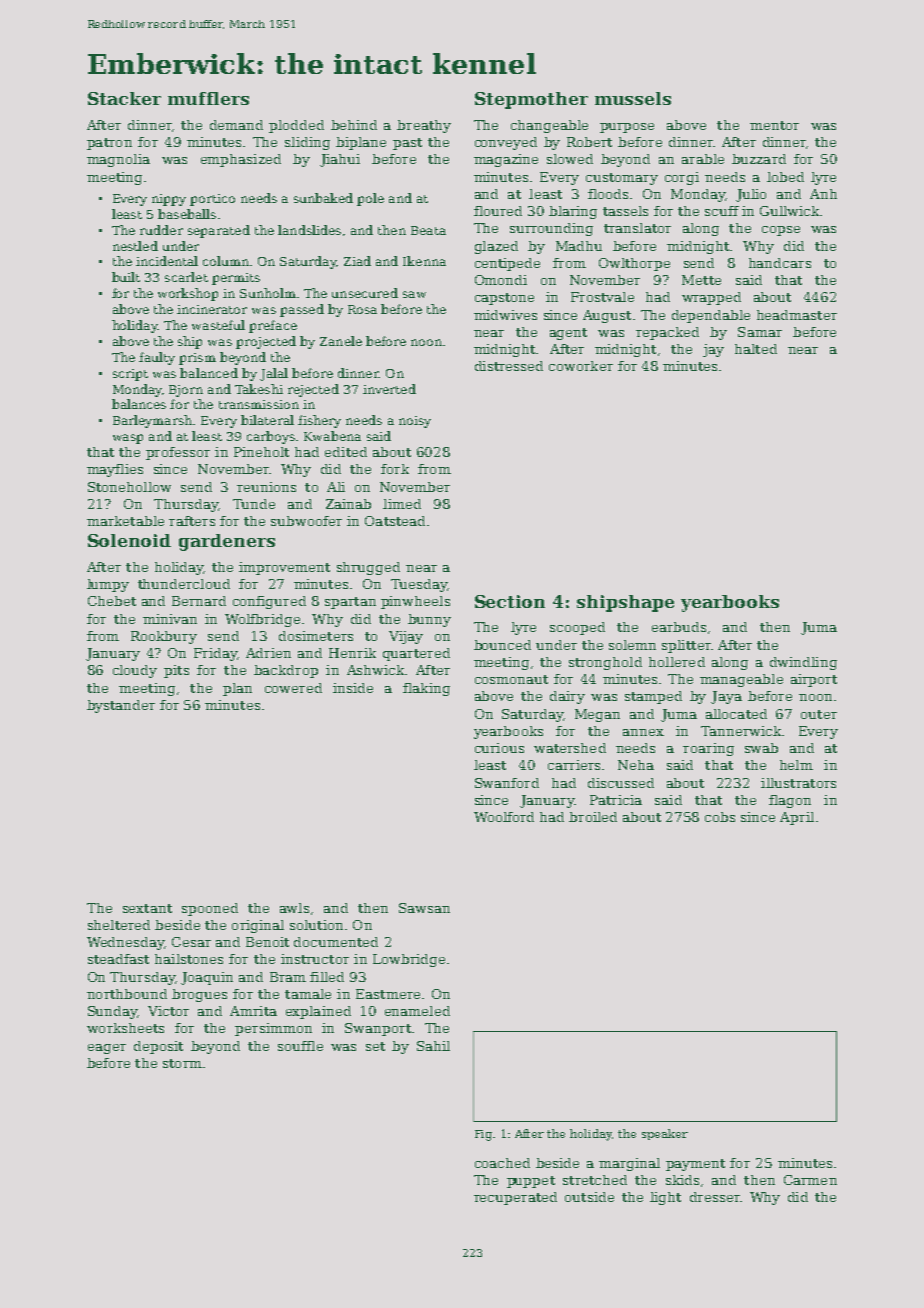 Image resolution: width=924 pixels, height=1308 pixels. What do you see at coordinates (780, 263) in the screenshot?
I see `handcars` at bounding box center [780, 263].
